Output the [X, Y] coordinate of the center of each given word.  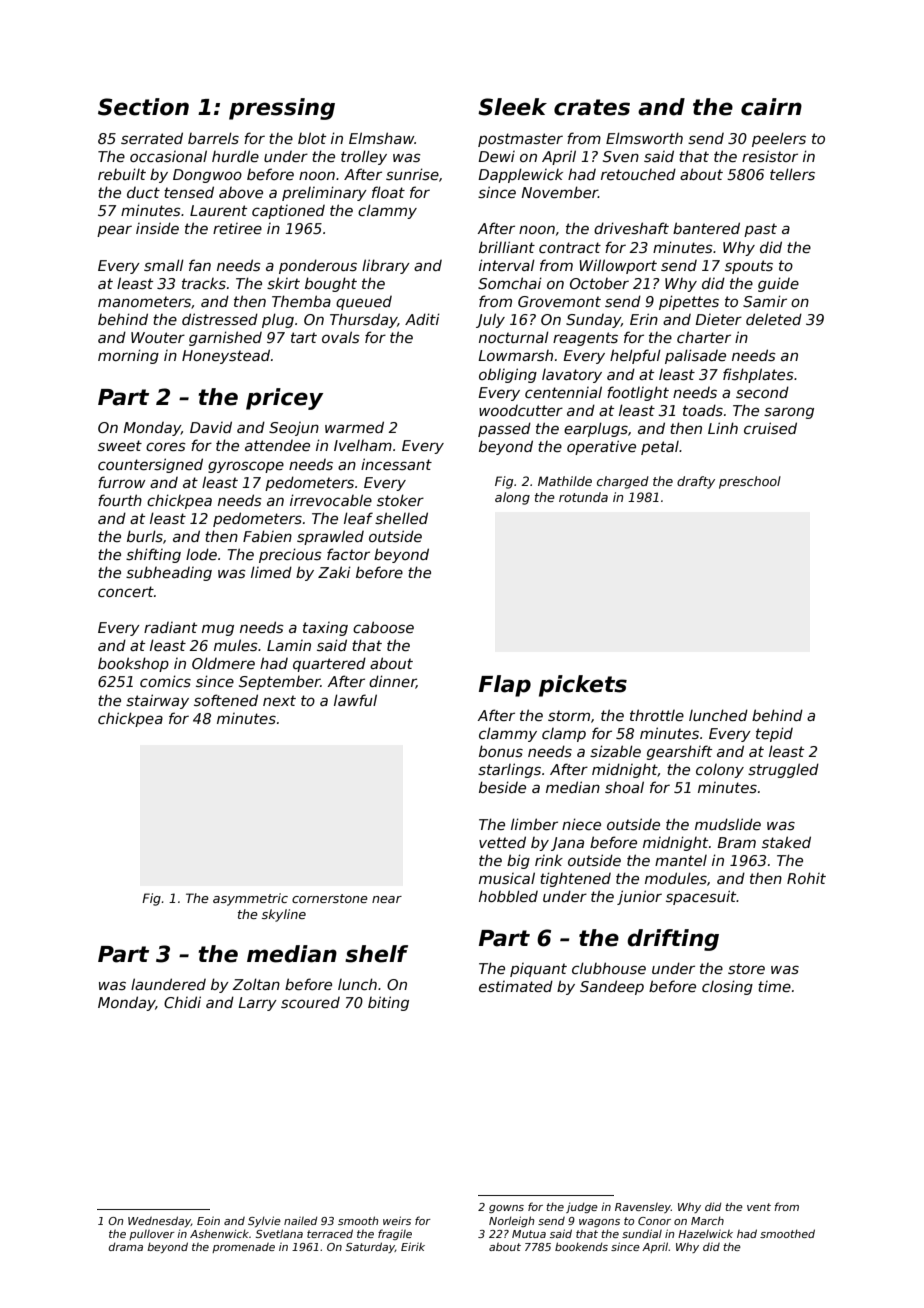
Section [143, 107]
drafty [696, 482]
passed [504, 429]
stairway [157, 701]
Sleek [512, 107]
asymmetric [250, 899]
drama [126, 1246]
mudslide [728, 824]
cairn [771, 107]
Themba [301, 301]
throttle [657, 715]
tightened [575, 879]
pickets [583, 686]
